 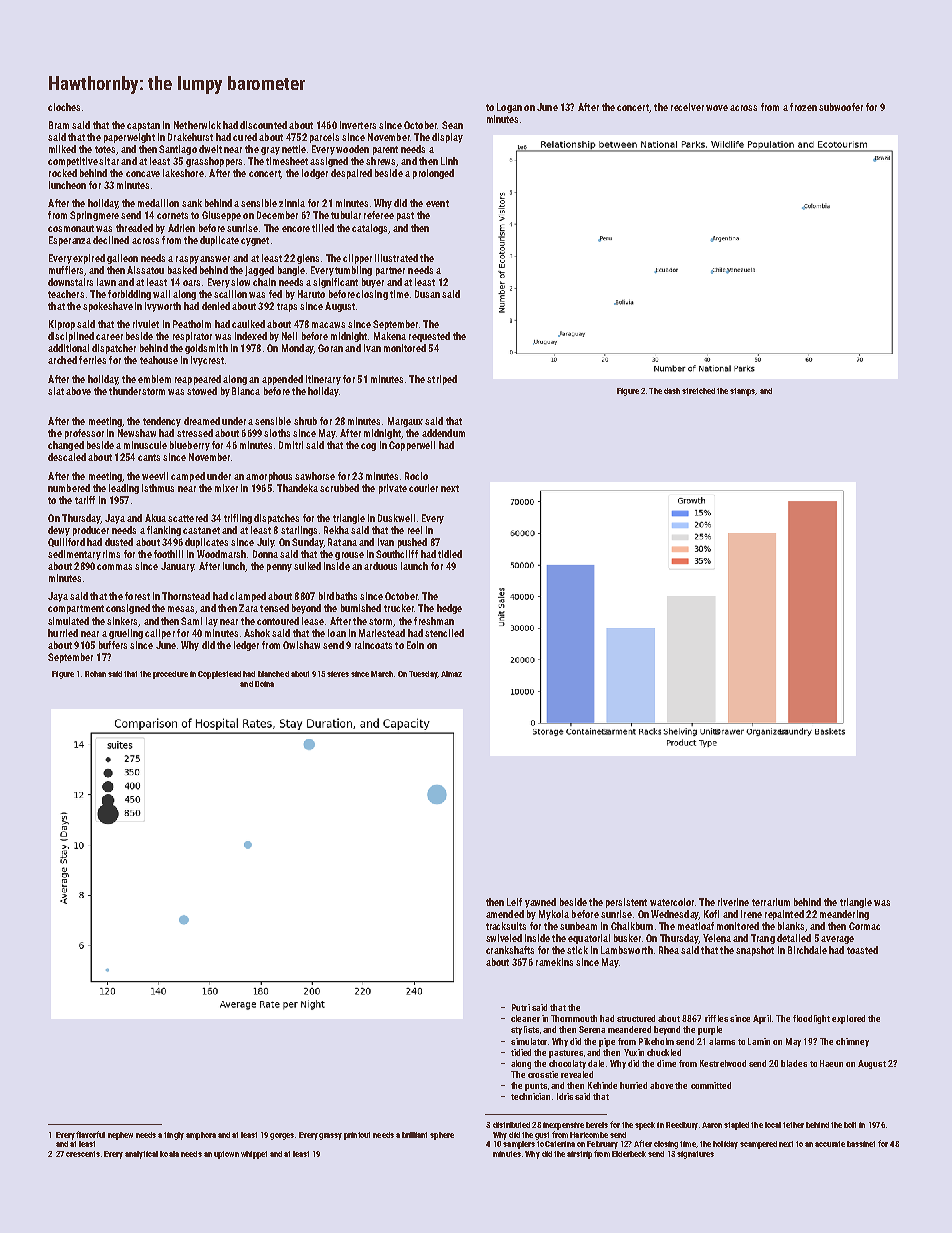 What do you see at coordinates (415, 530) in the screenshot?
I see `reel` at bounding box center [415, 530].
